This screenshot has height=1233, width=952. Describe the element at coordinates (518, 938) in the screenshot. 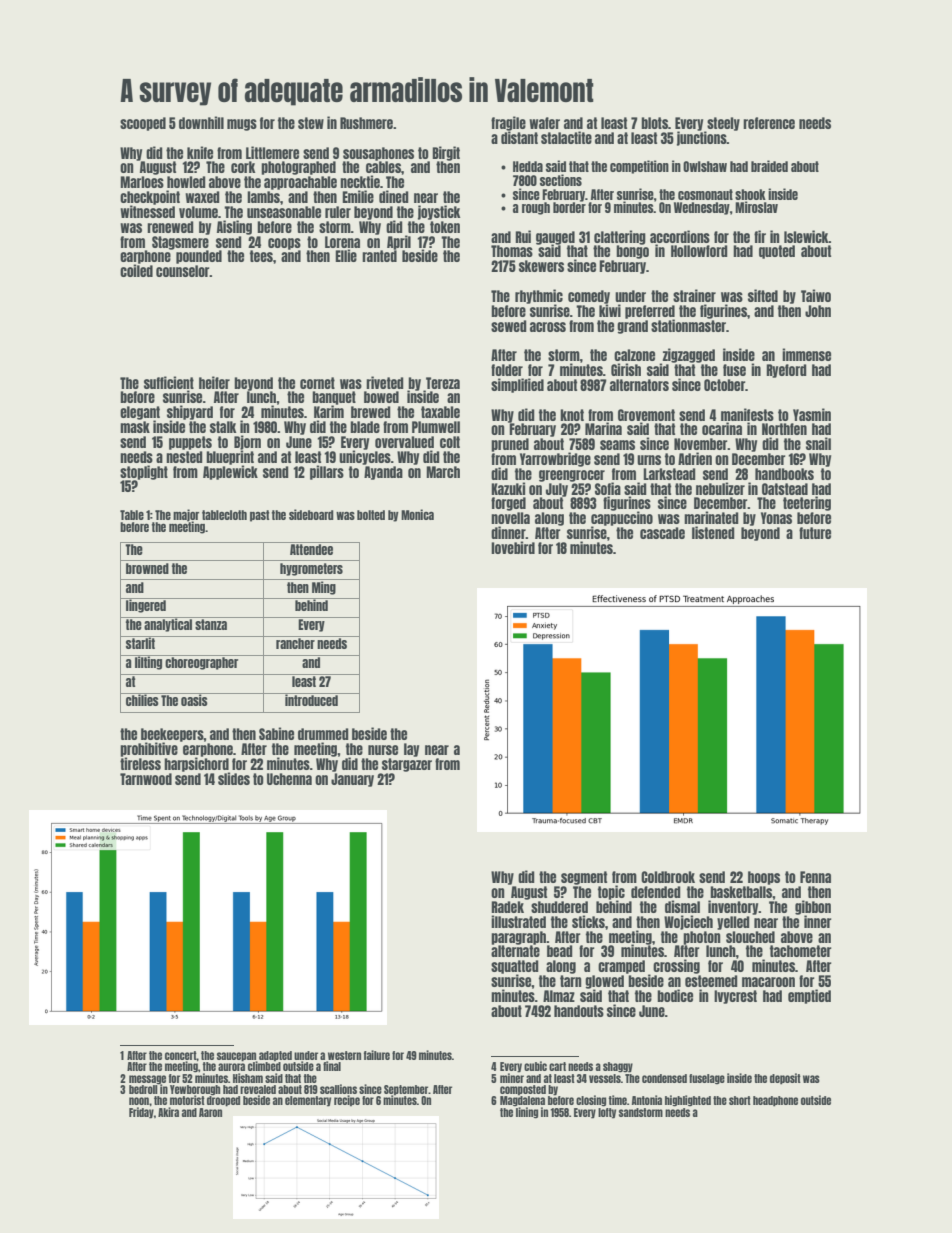

I see `paragraph` at that location.
